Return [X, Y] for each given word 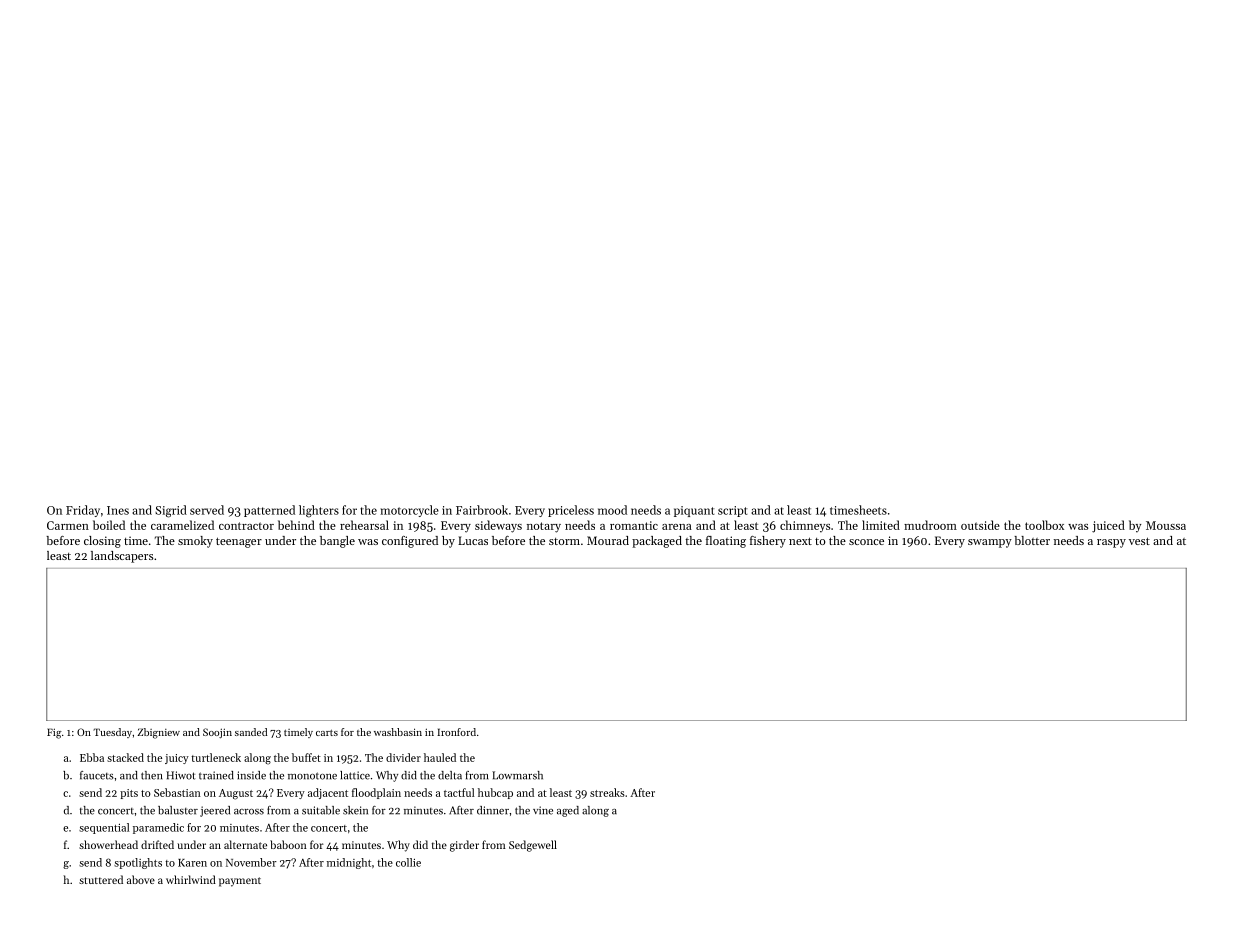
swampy [990, 543]
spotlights [138, 863]
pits [129, 794]
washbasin [398, 732]
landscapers [122, 557]
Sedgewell [533, 846]
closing [102, 542]
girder [464, 846]
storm [564, 541]
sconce [866, 542]
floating [726, 542]
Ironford [456, 732]
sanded [251, 732]
